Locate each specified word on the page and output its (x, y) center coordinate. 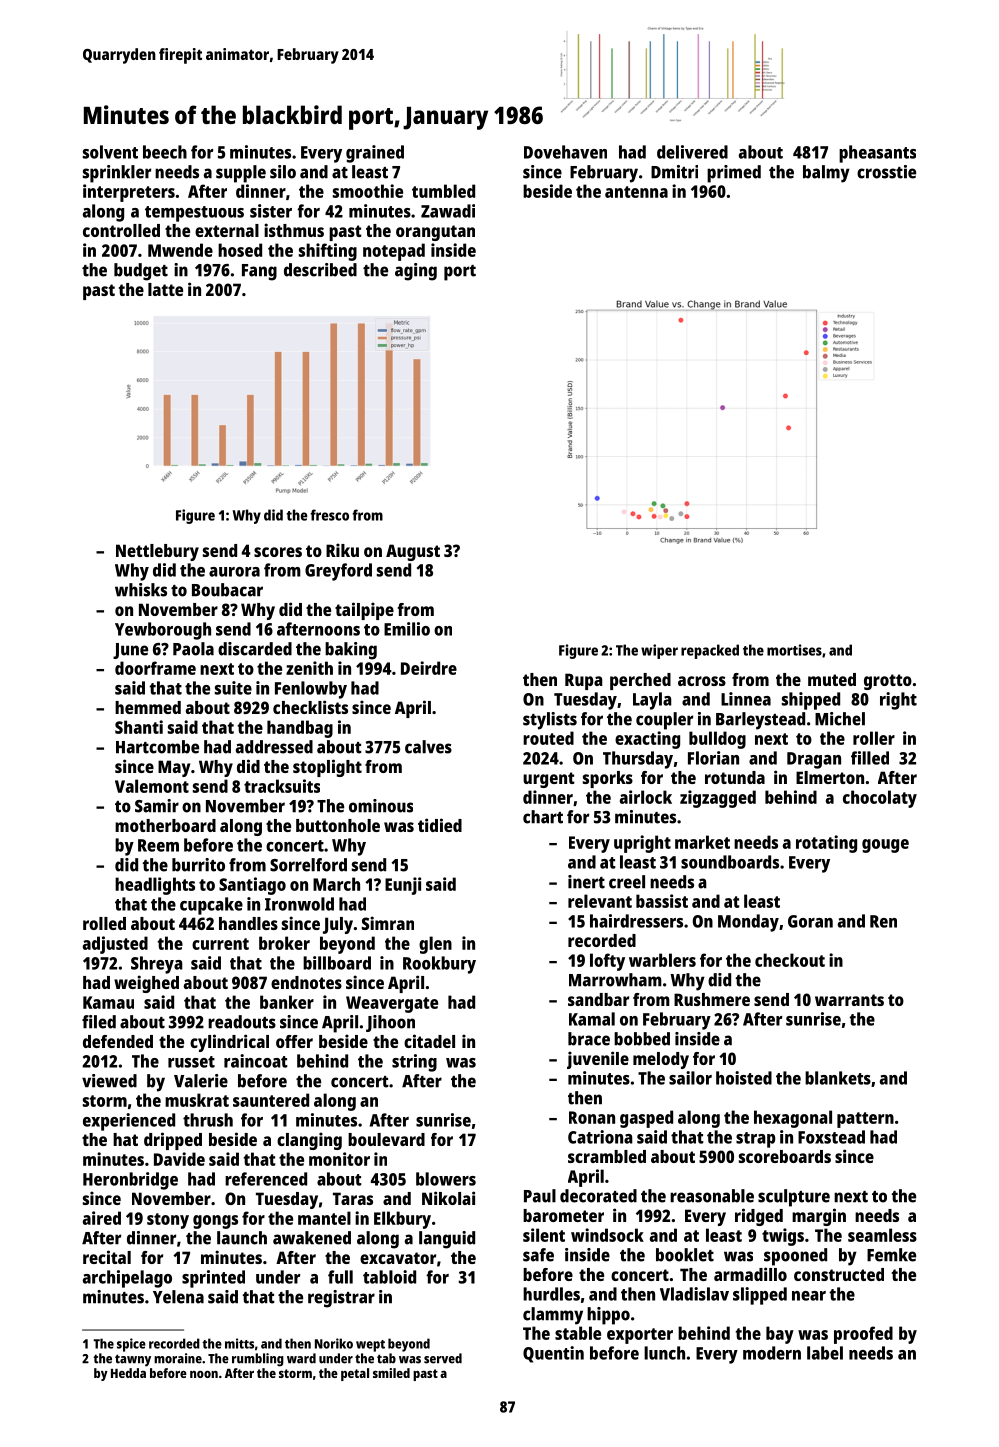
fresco (329, 515)
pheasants (877, 154)
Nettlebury (157, 552)
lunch (664, 1353)
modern (772, 1353)
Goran (810, 921)
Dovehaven (565, 152)
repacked (710, 651)
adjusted (115, 945)
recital (107, 1257)
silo (283, 172)
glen (435, 945)
